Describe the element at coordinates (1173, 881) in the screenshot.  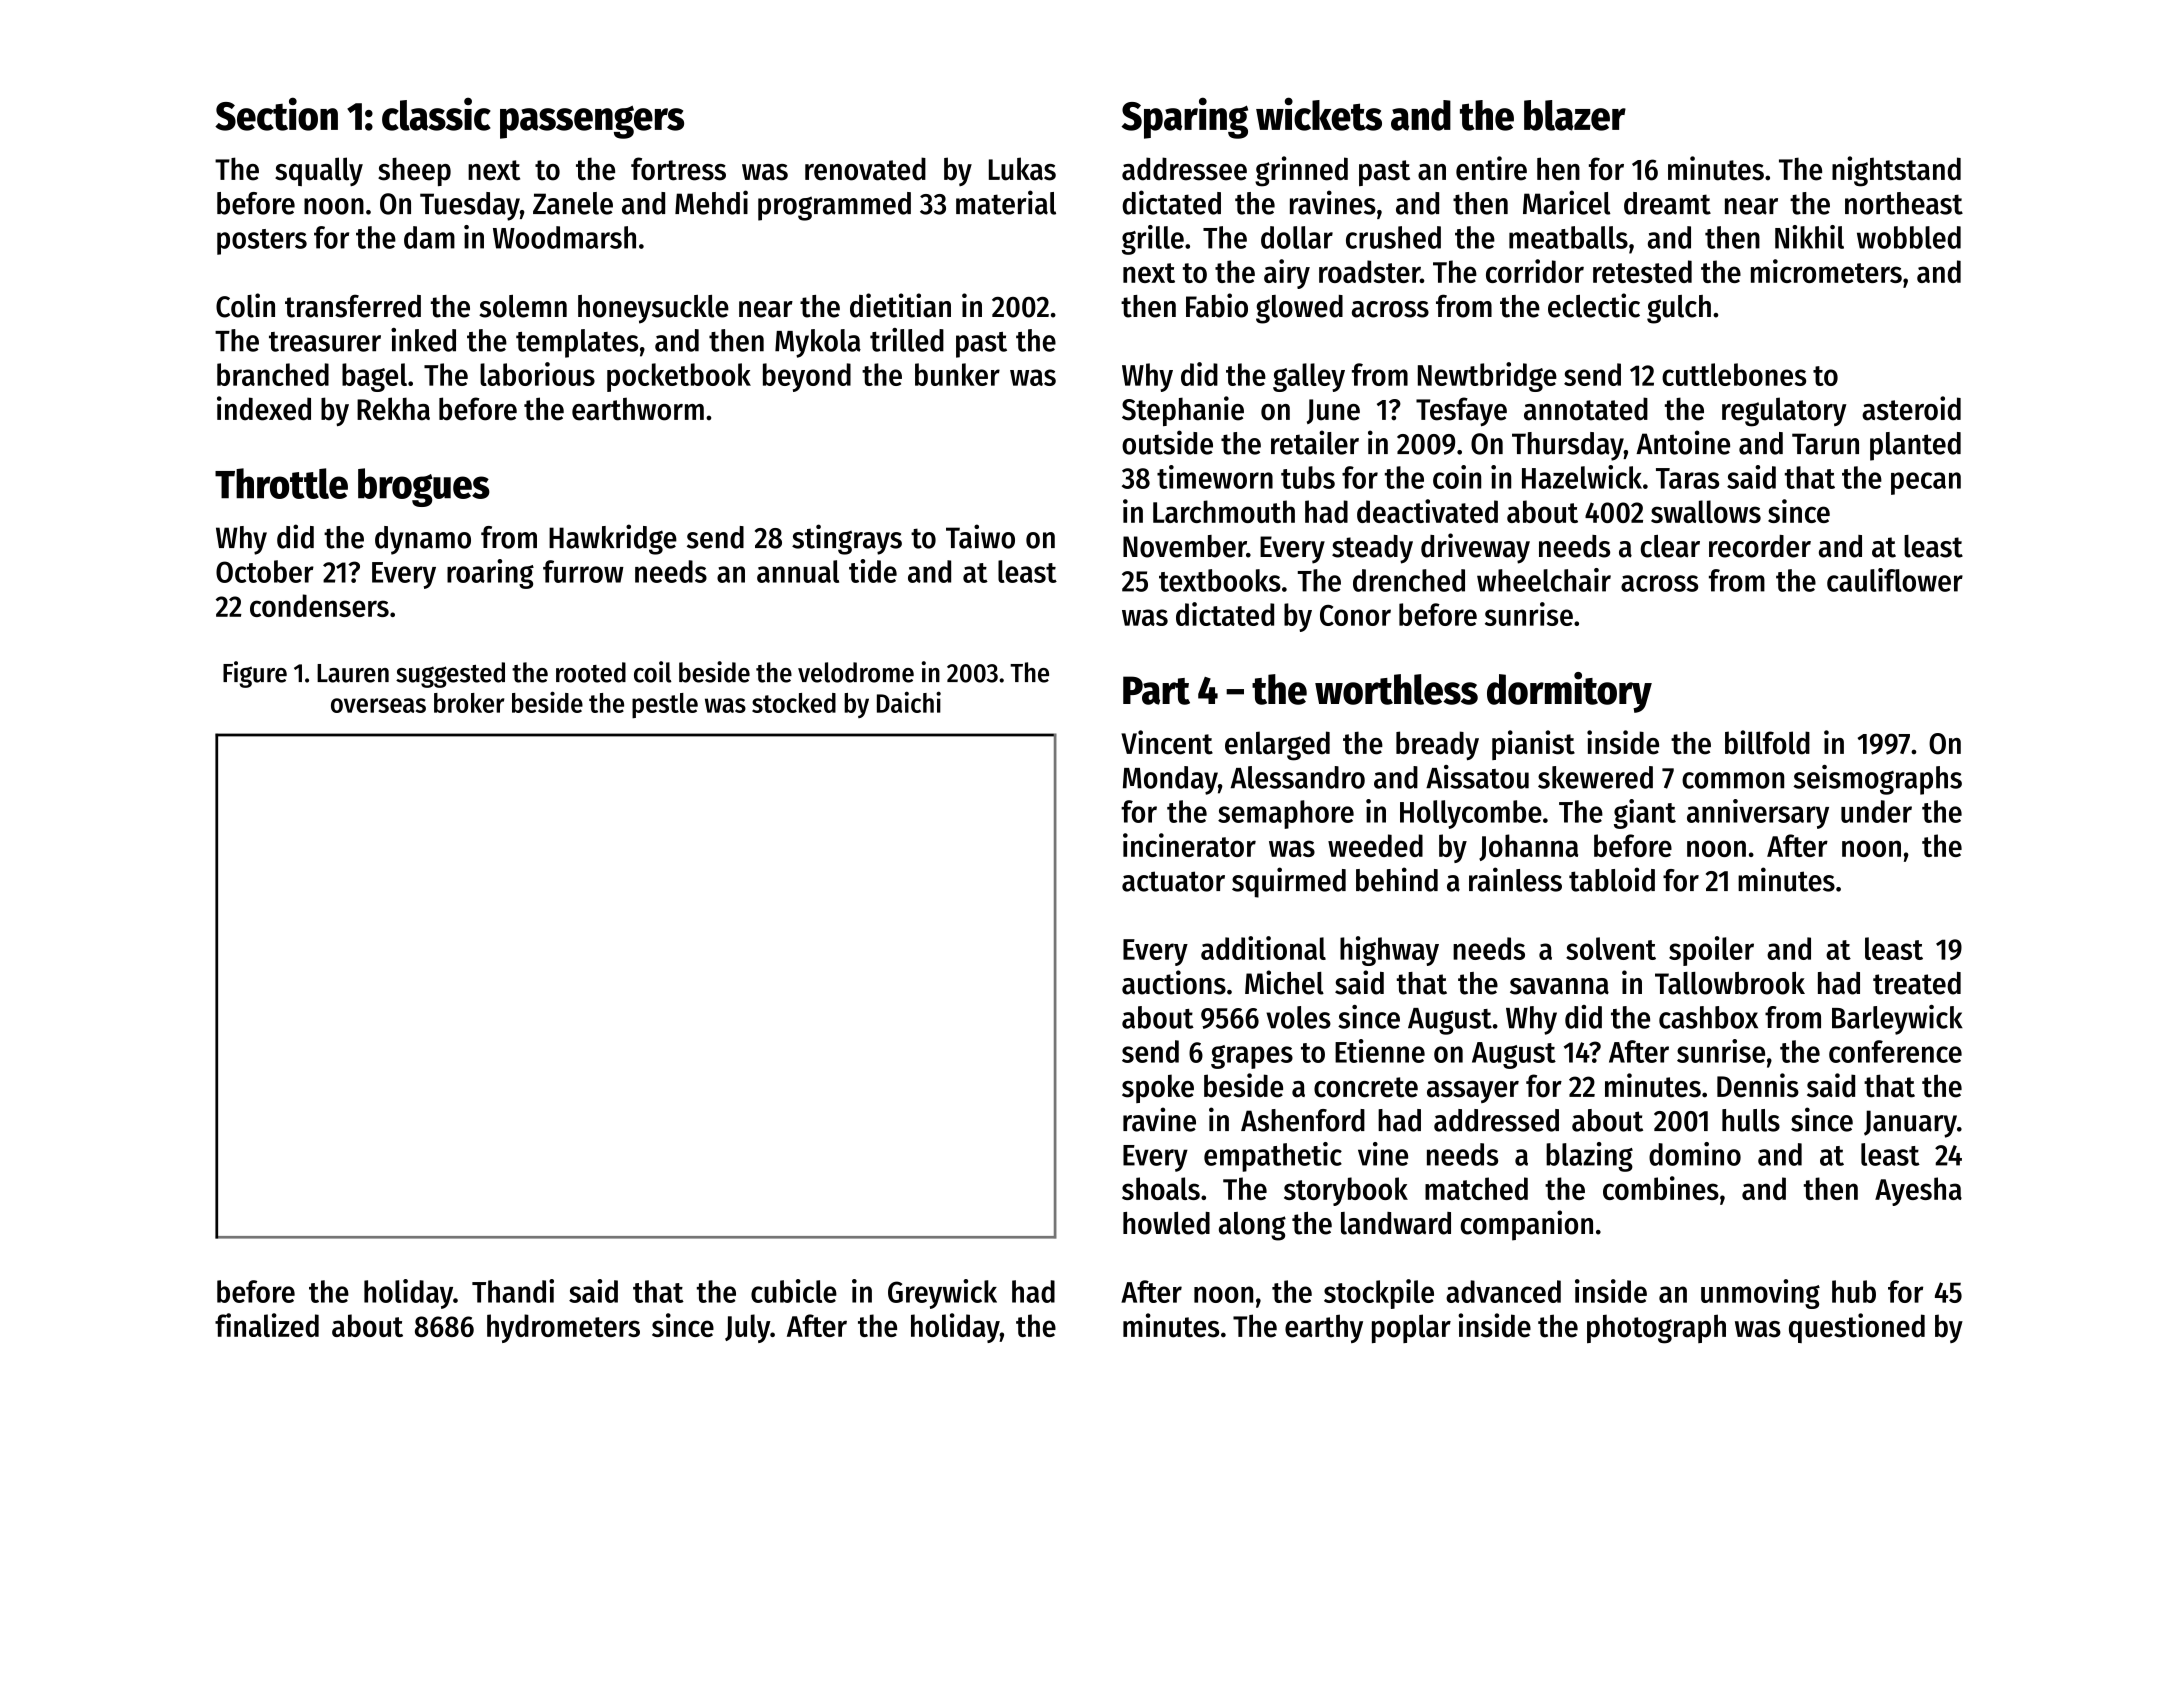
I see `actuator` at that location.
